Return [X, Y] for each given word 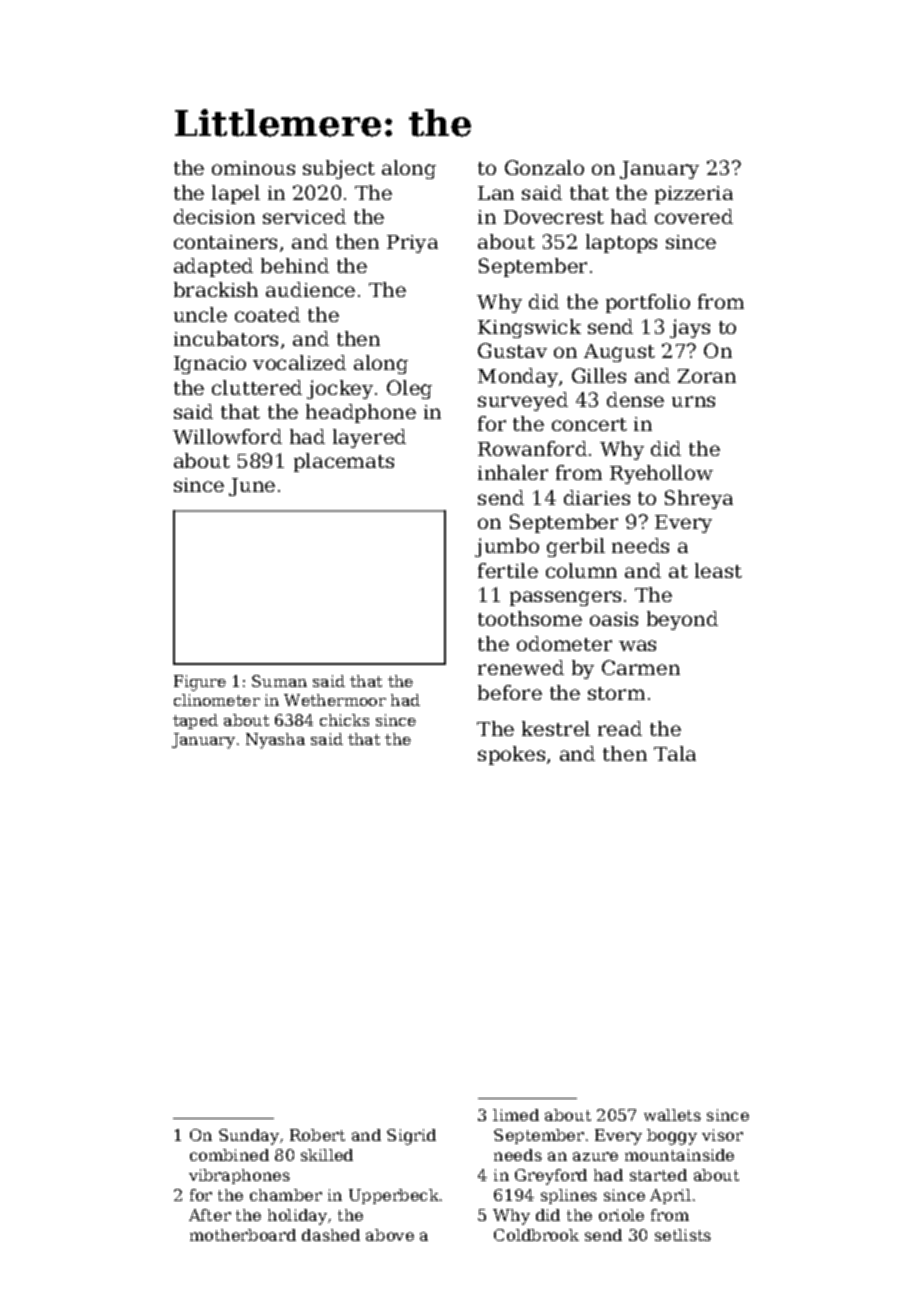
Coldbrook [536, 1235]
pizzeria [694, 195]
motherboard [243, 1235]
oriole [621, 1215]
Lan [496, 193]
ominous [253, 168]
